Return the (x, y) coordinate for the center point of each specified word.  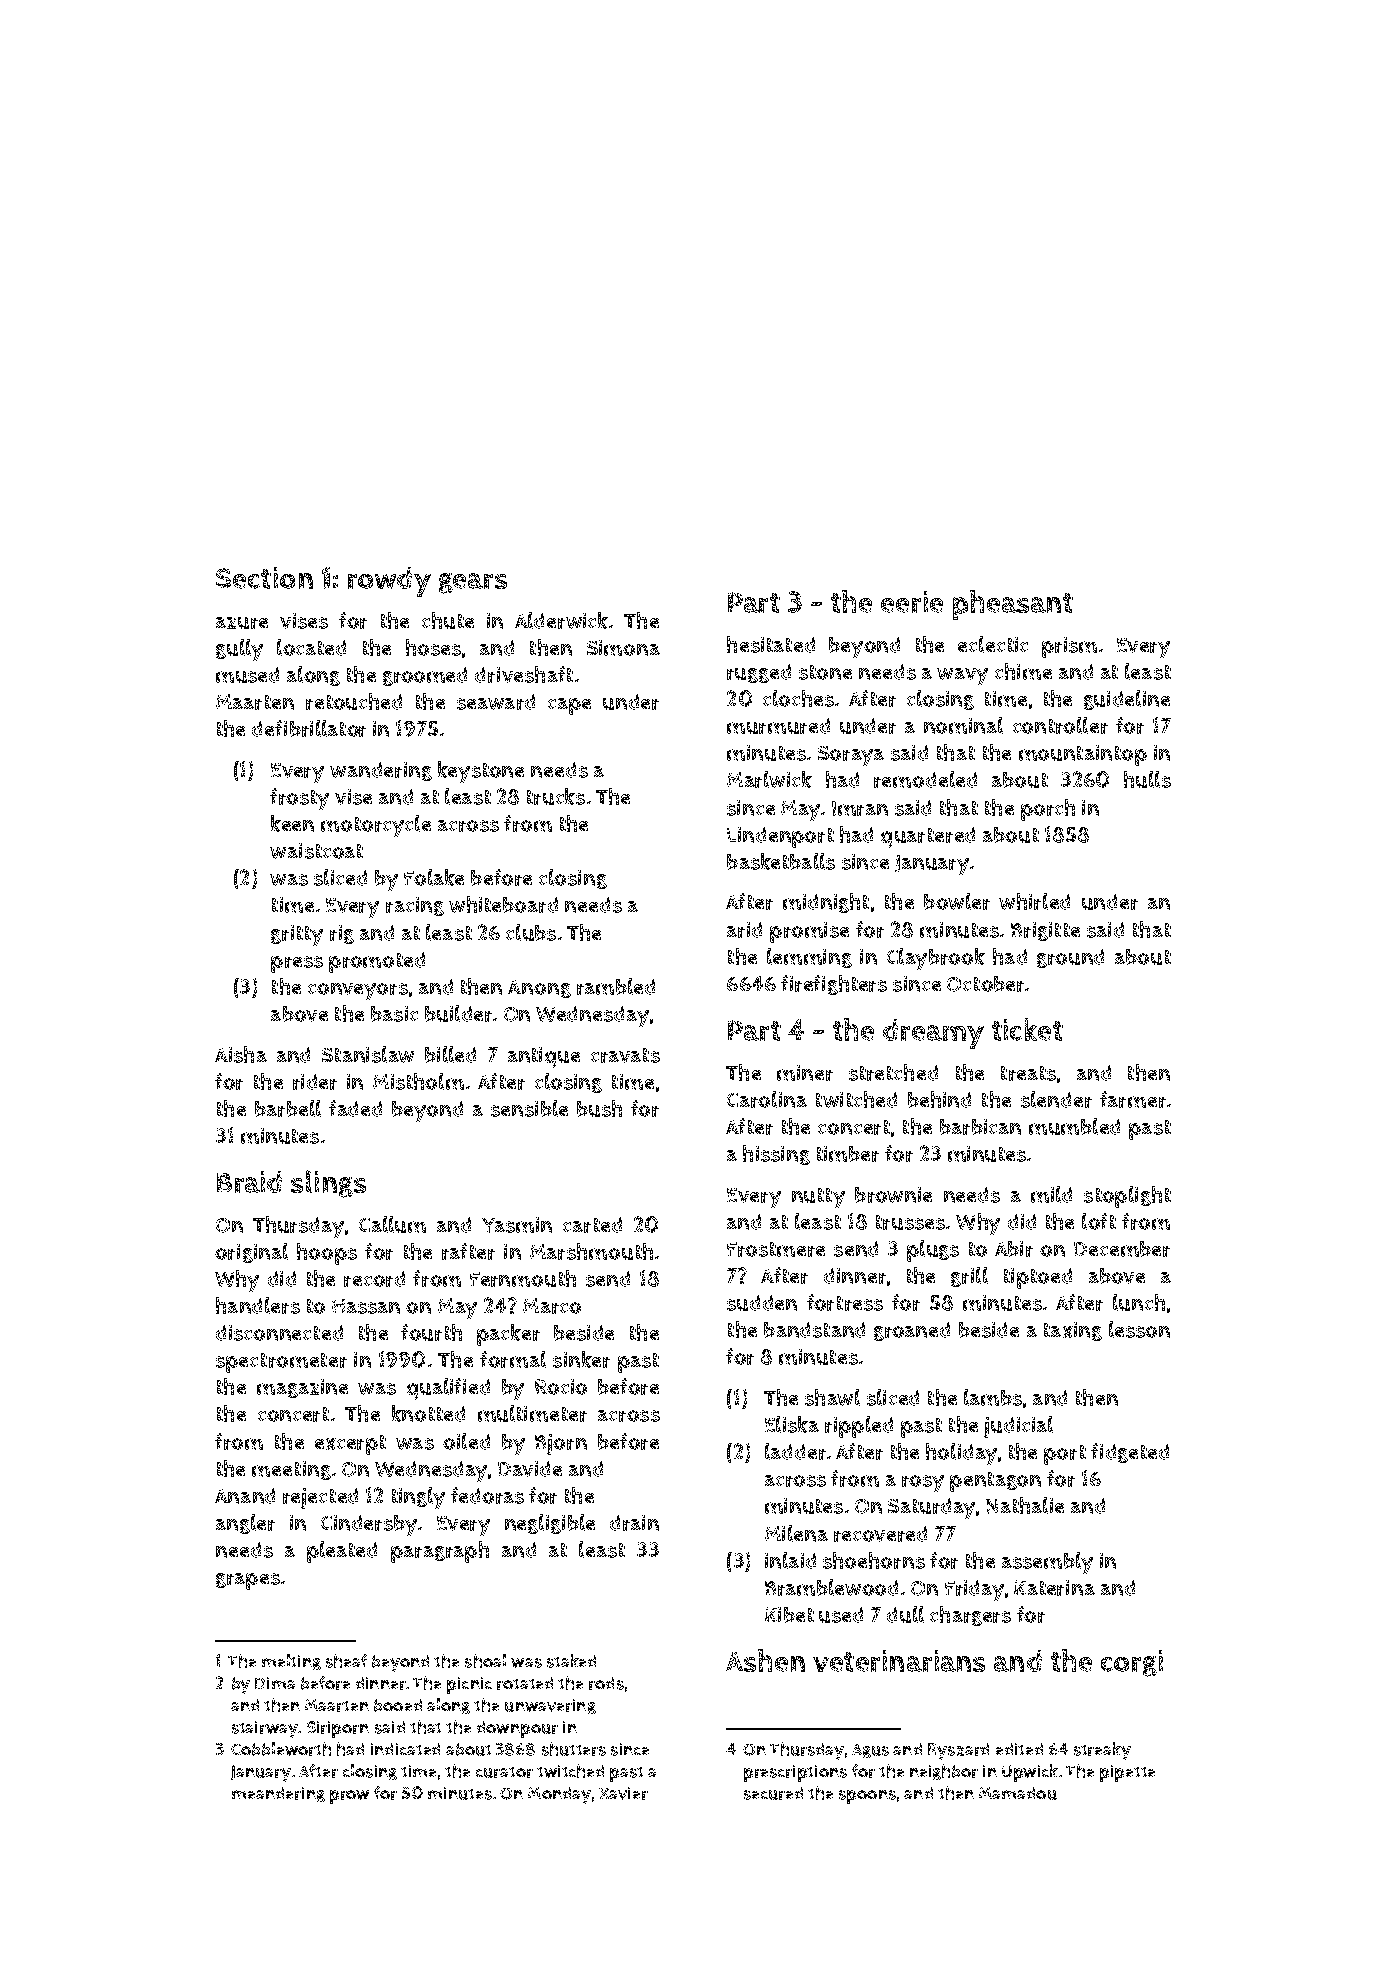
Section (264, 578)
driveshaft (524, 674)
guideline (1127, 700)
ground (1070, 958)
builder (458, 1013)
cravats (625, 1055)
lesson (1139, 1329)
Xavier (623, 1793)
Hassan (366, 1306)
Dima (275, 1683)
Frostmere (776, 1249)
